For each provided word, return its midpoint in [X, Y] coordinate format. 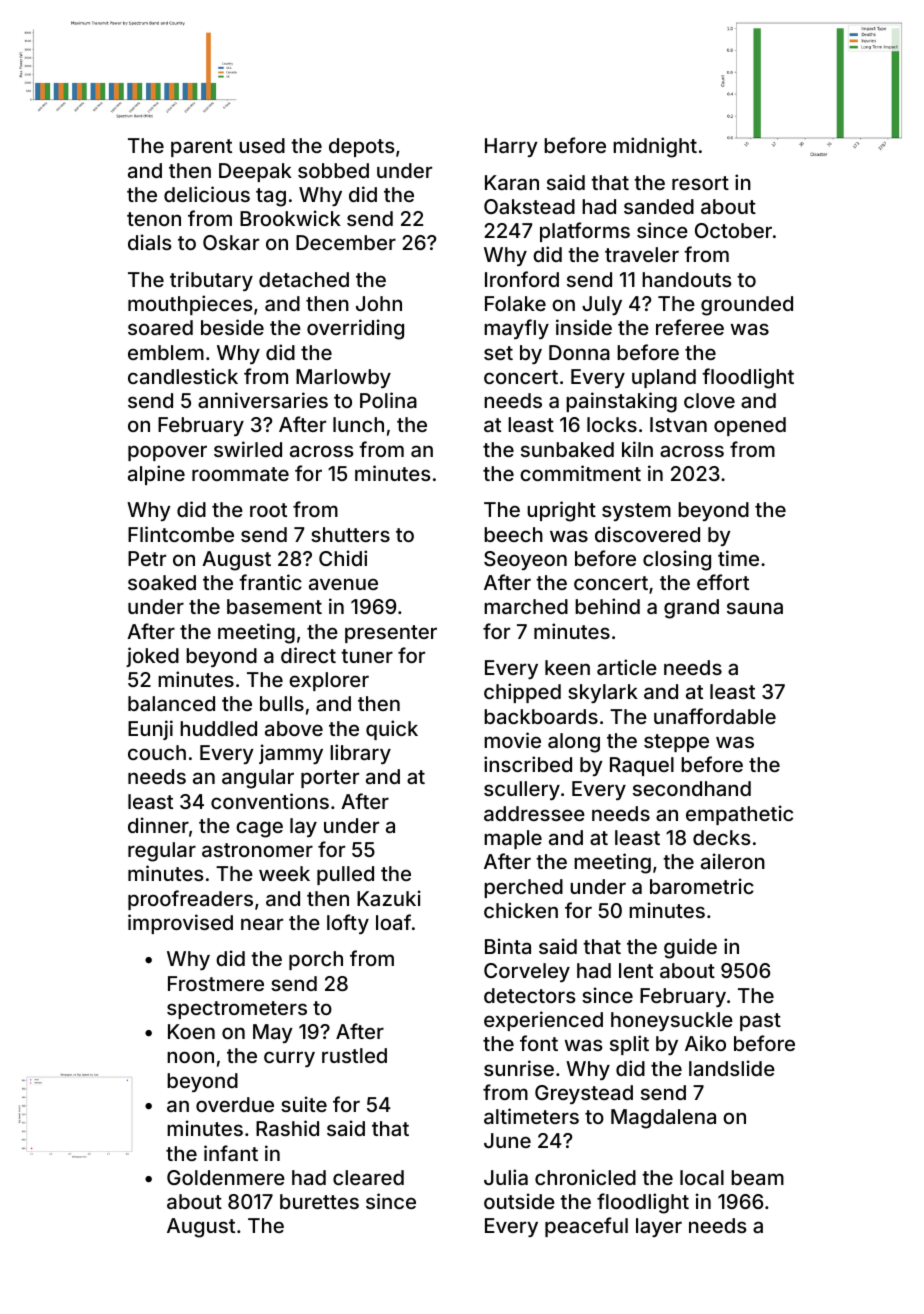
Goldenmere [226, 1177]
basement [274, 606]
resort [700, 183]
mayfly [516, 329]
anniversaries [263, 400]
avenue [343, 584]
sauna [755, 608]
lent [636, 970]
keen [567, 667]
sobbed [333, 170]
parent [201, 148]
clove [709, 400]
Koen [191, 1031]
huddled [218, 728]
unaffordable [715, 716]
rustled [354, 1055]
